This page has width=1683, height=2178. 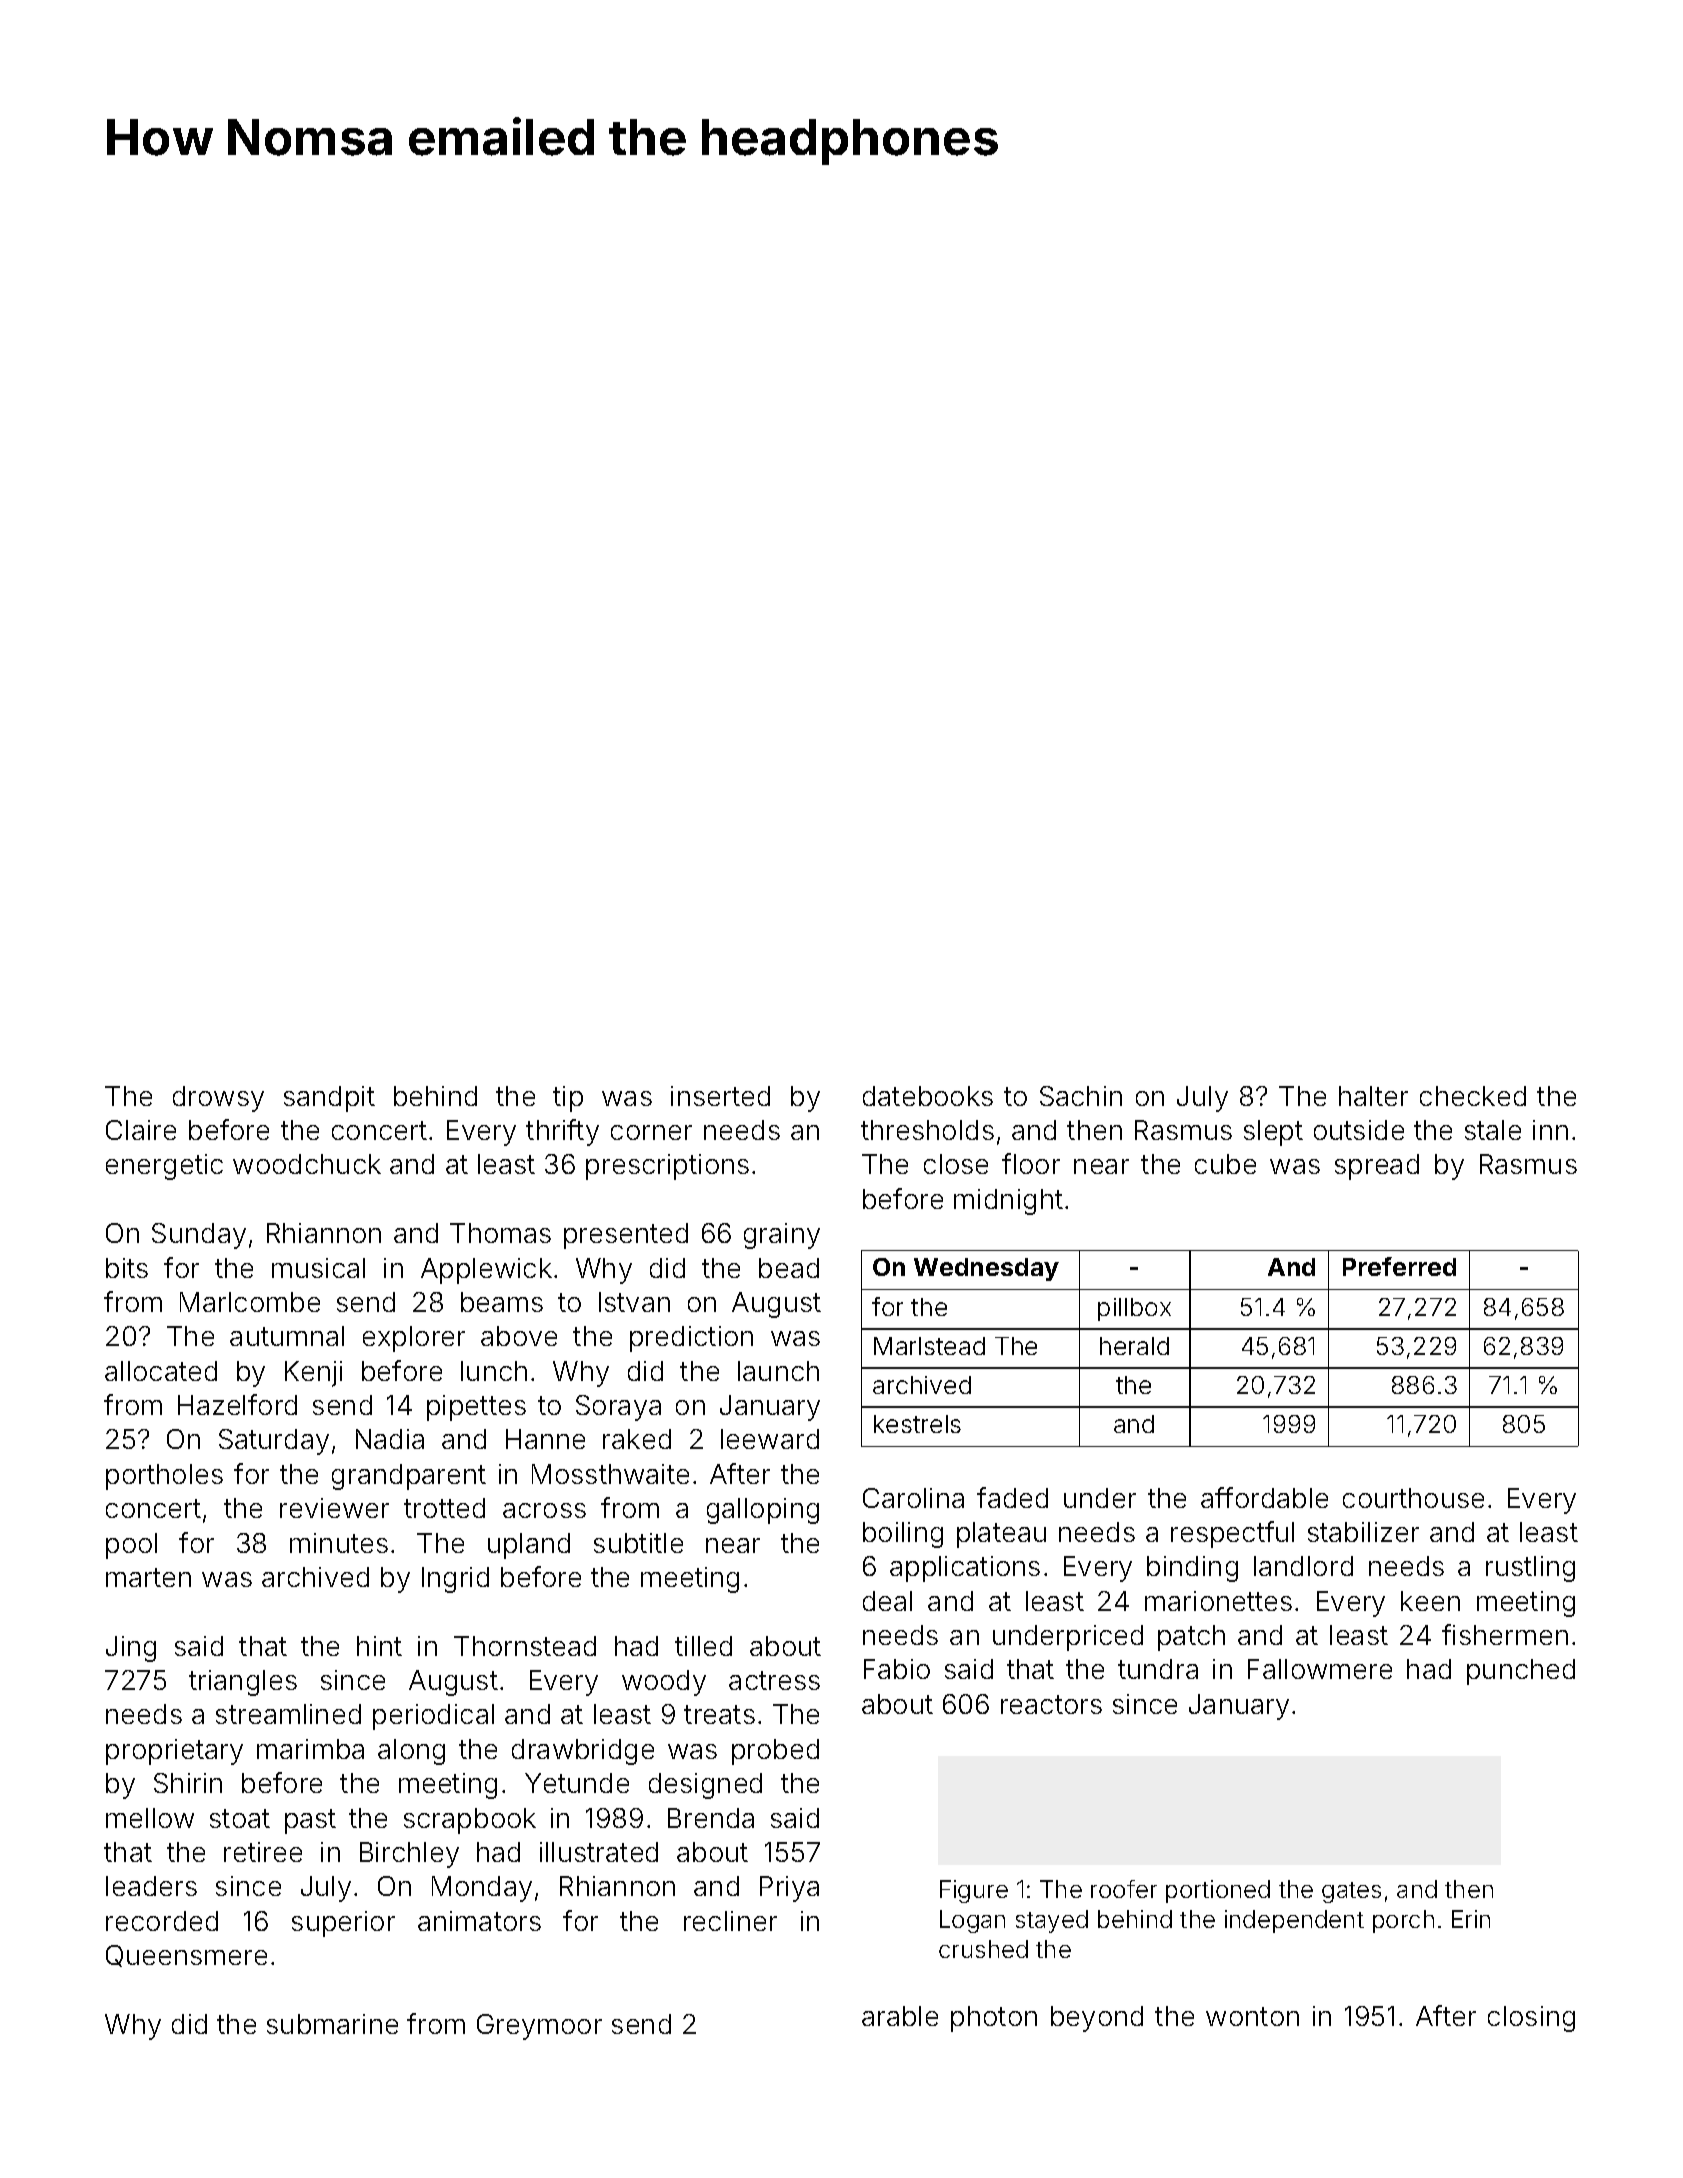 I want to click on portholes, so click(x=164, y=1477).
